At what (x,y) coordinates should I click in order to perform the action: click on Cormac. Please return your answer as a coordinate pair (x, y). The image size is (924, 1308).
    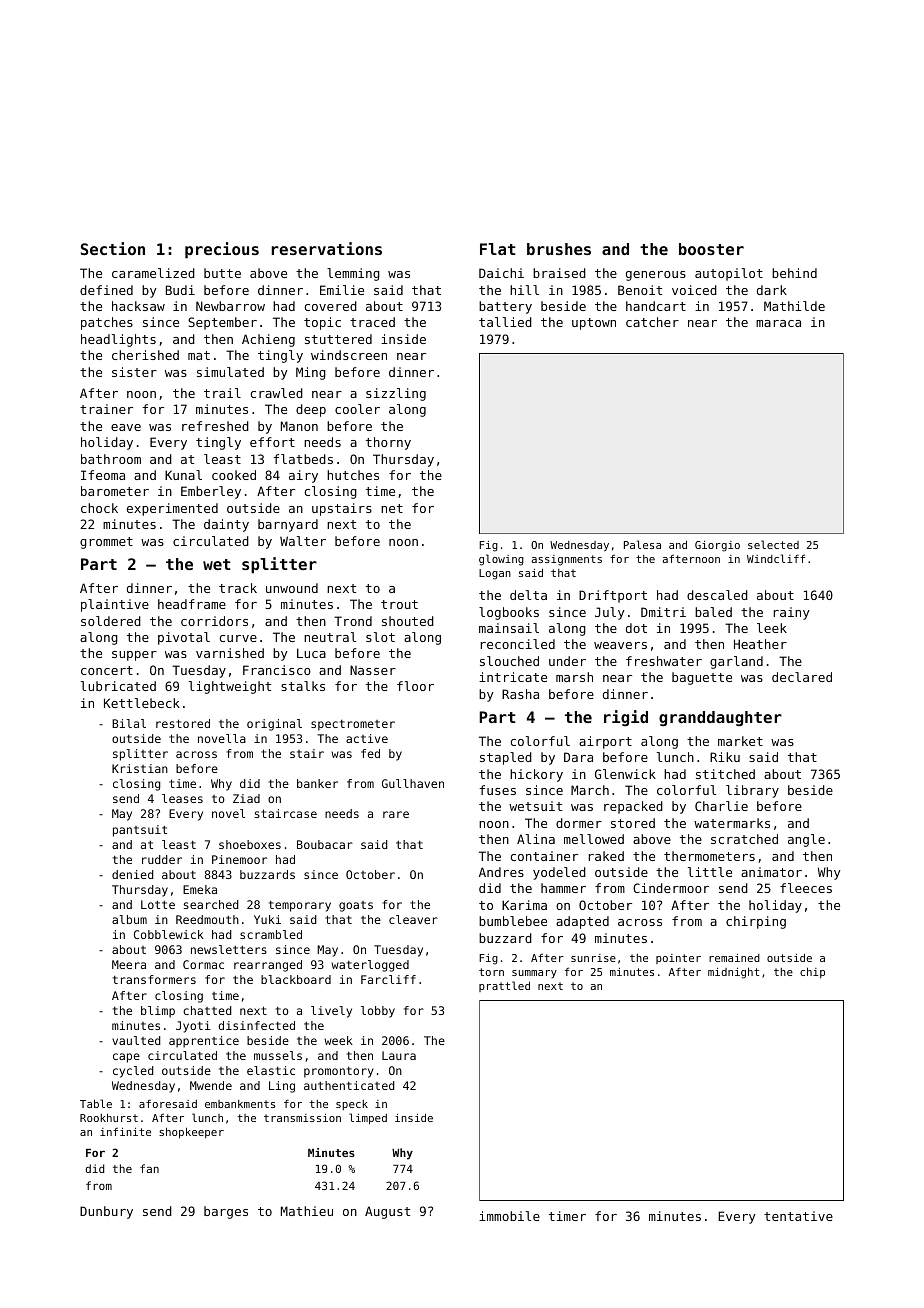
    Looking at the image, I should click on (203, 964).
